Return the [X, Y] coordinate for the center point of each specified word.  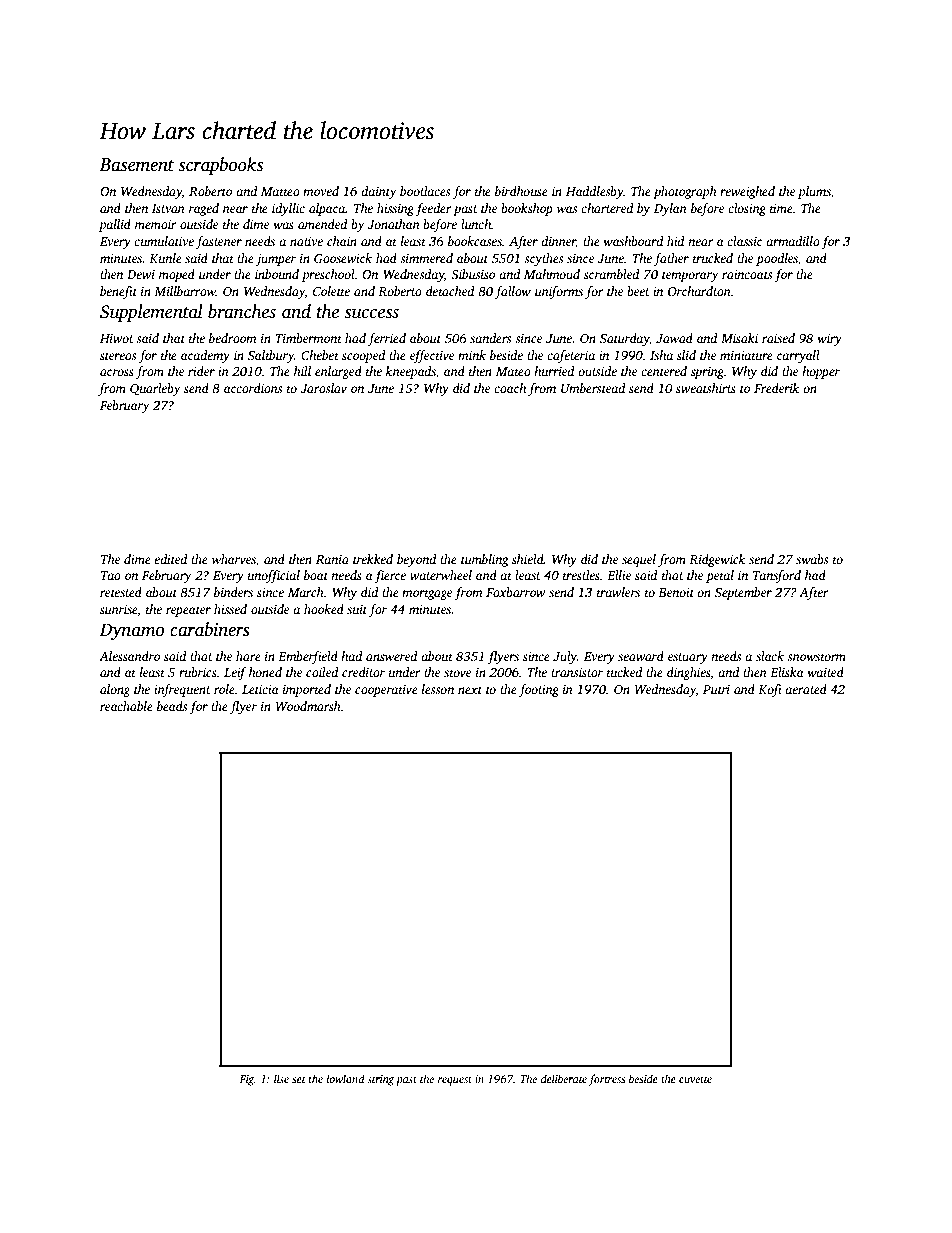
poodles [777, 259]
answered [392, 656]
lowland [346, 1078]
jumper [276, 260]
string [380, 1080]
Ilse [281, 1078]
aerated [806, 689]
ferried [387, 339]
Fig [246, 1080]
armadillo [793, 241]
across [117, 372]
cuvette [695, 1079]
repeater [188, 611]
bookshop [527, 209]
